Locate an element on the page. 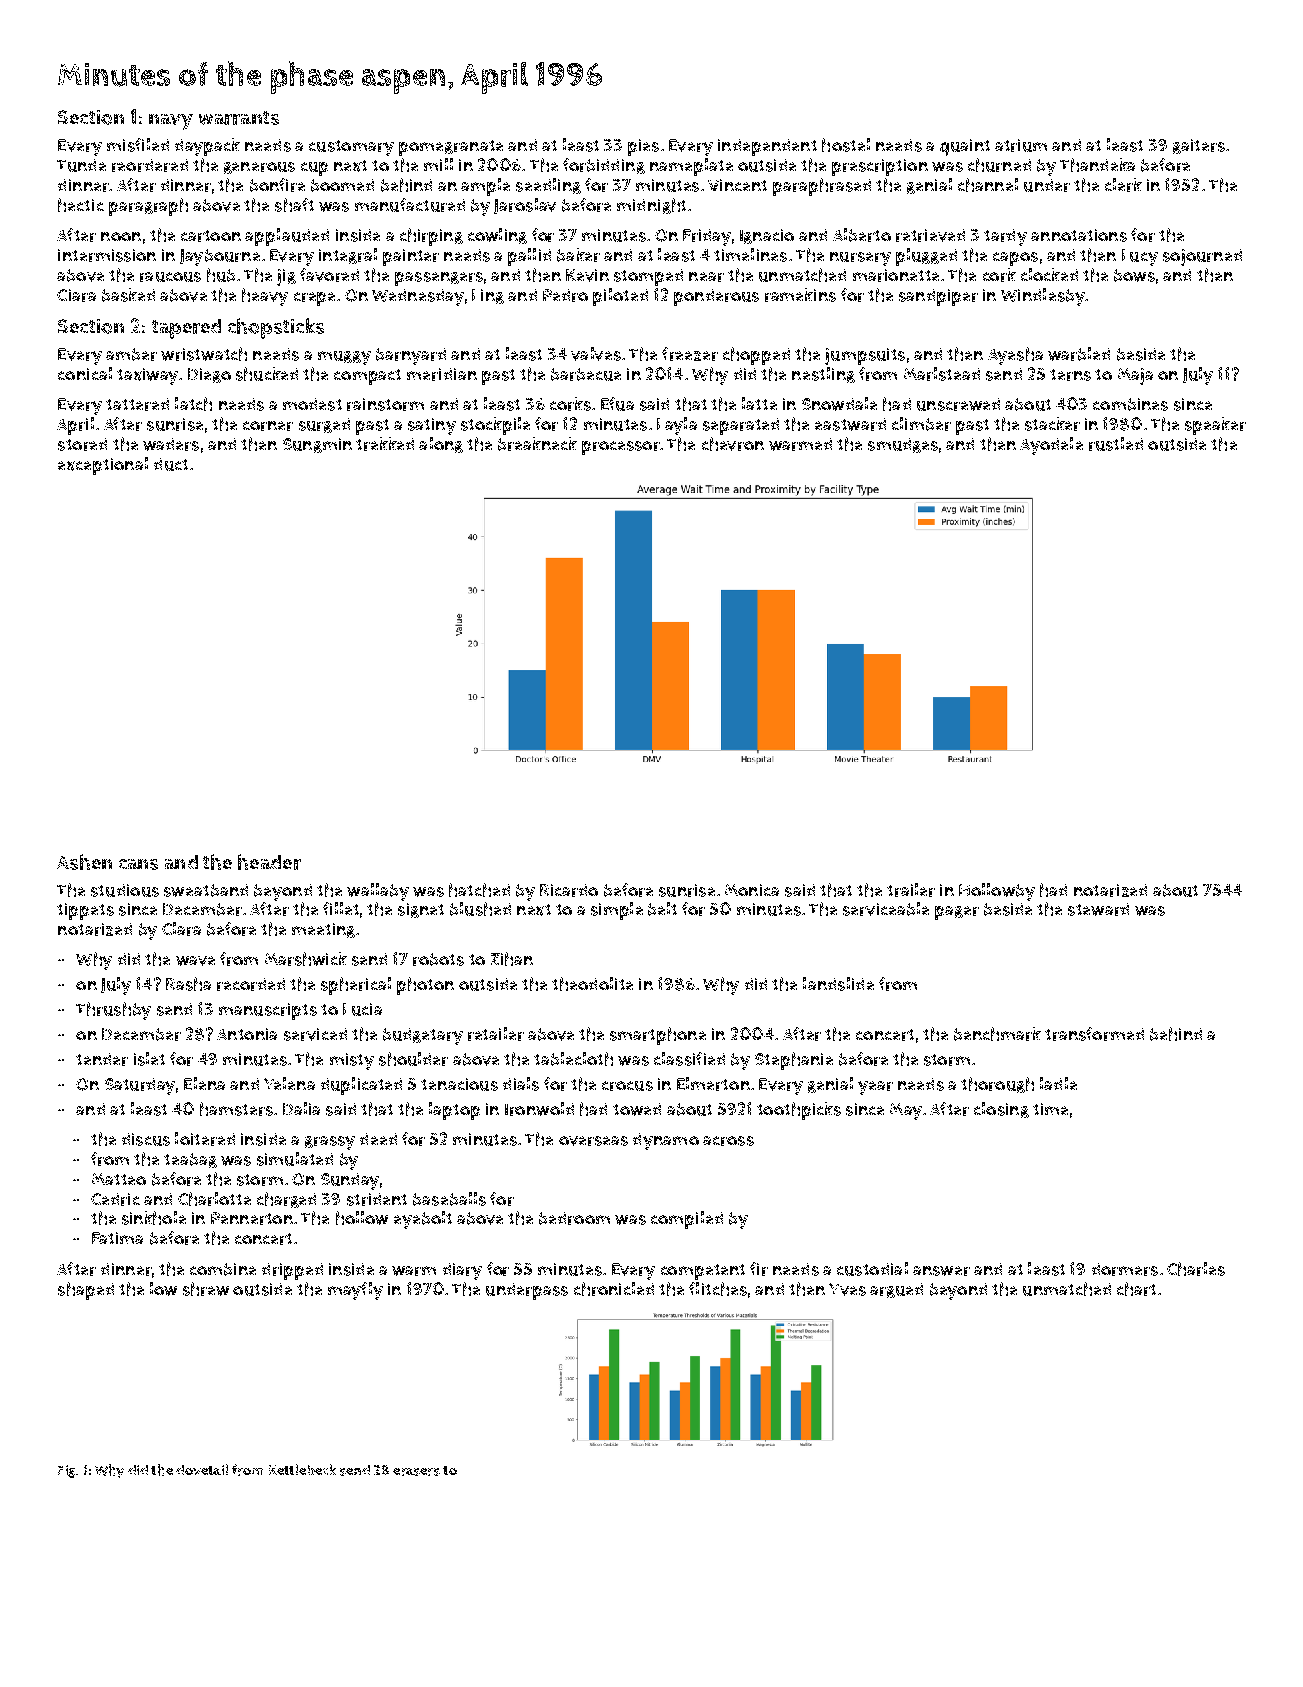 The image size is (1303, 1687). trailer is located at coordinates (911, 890).
